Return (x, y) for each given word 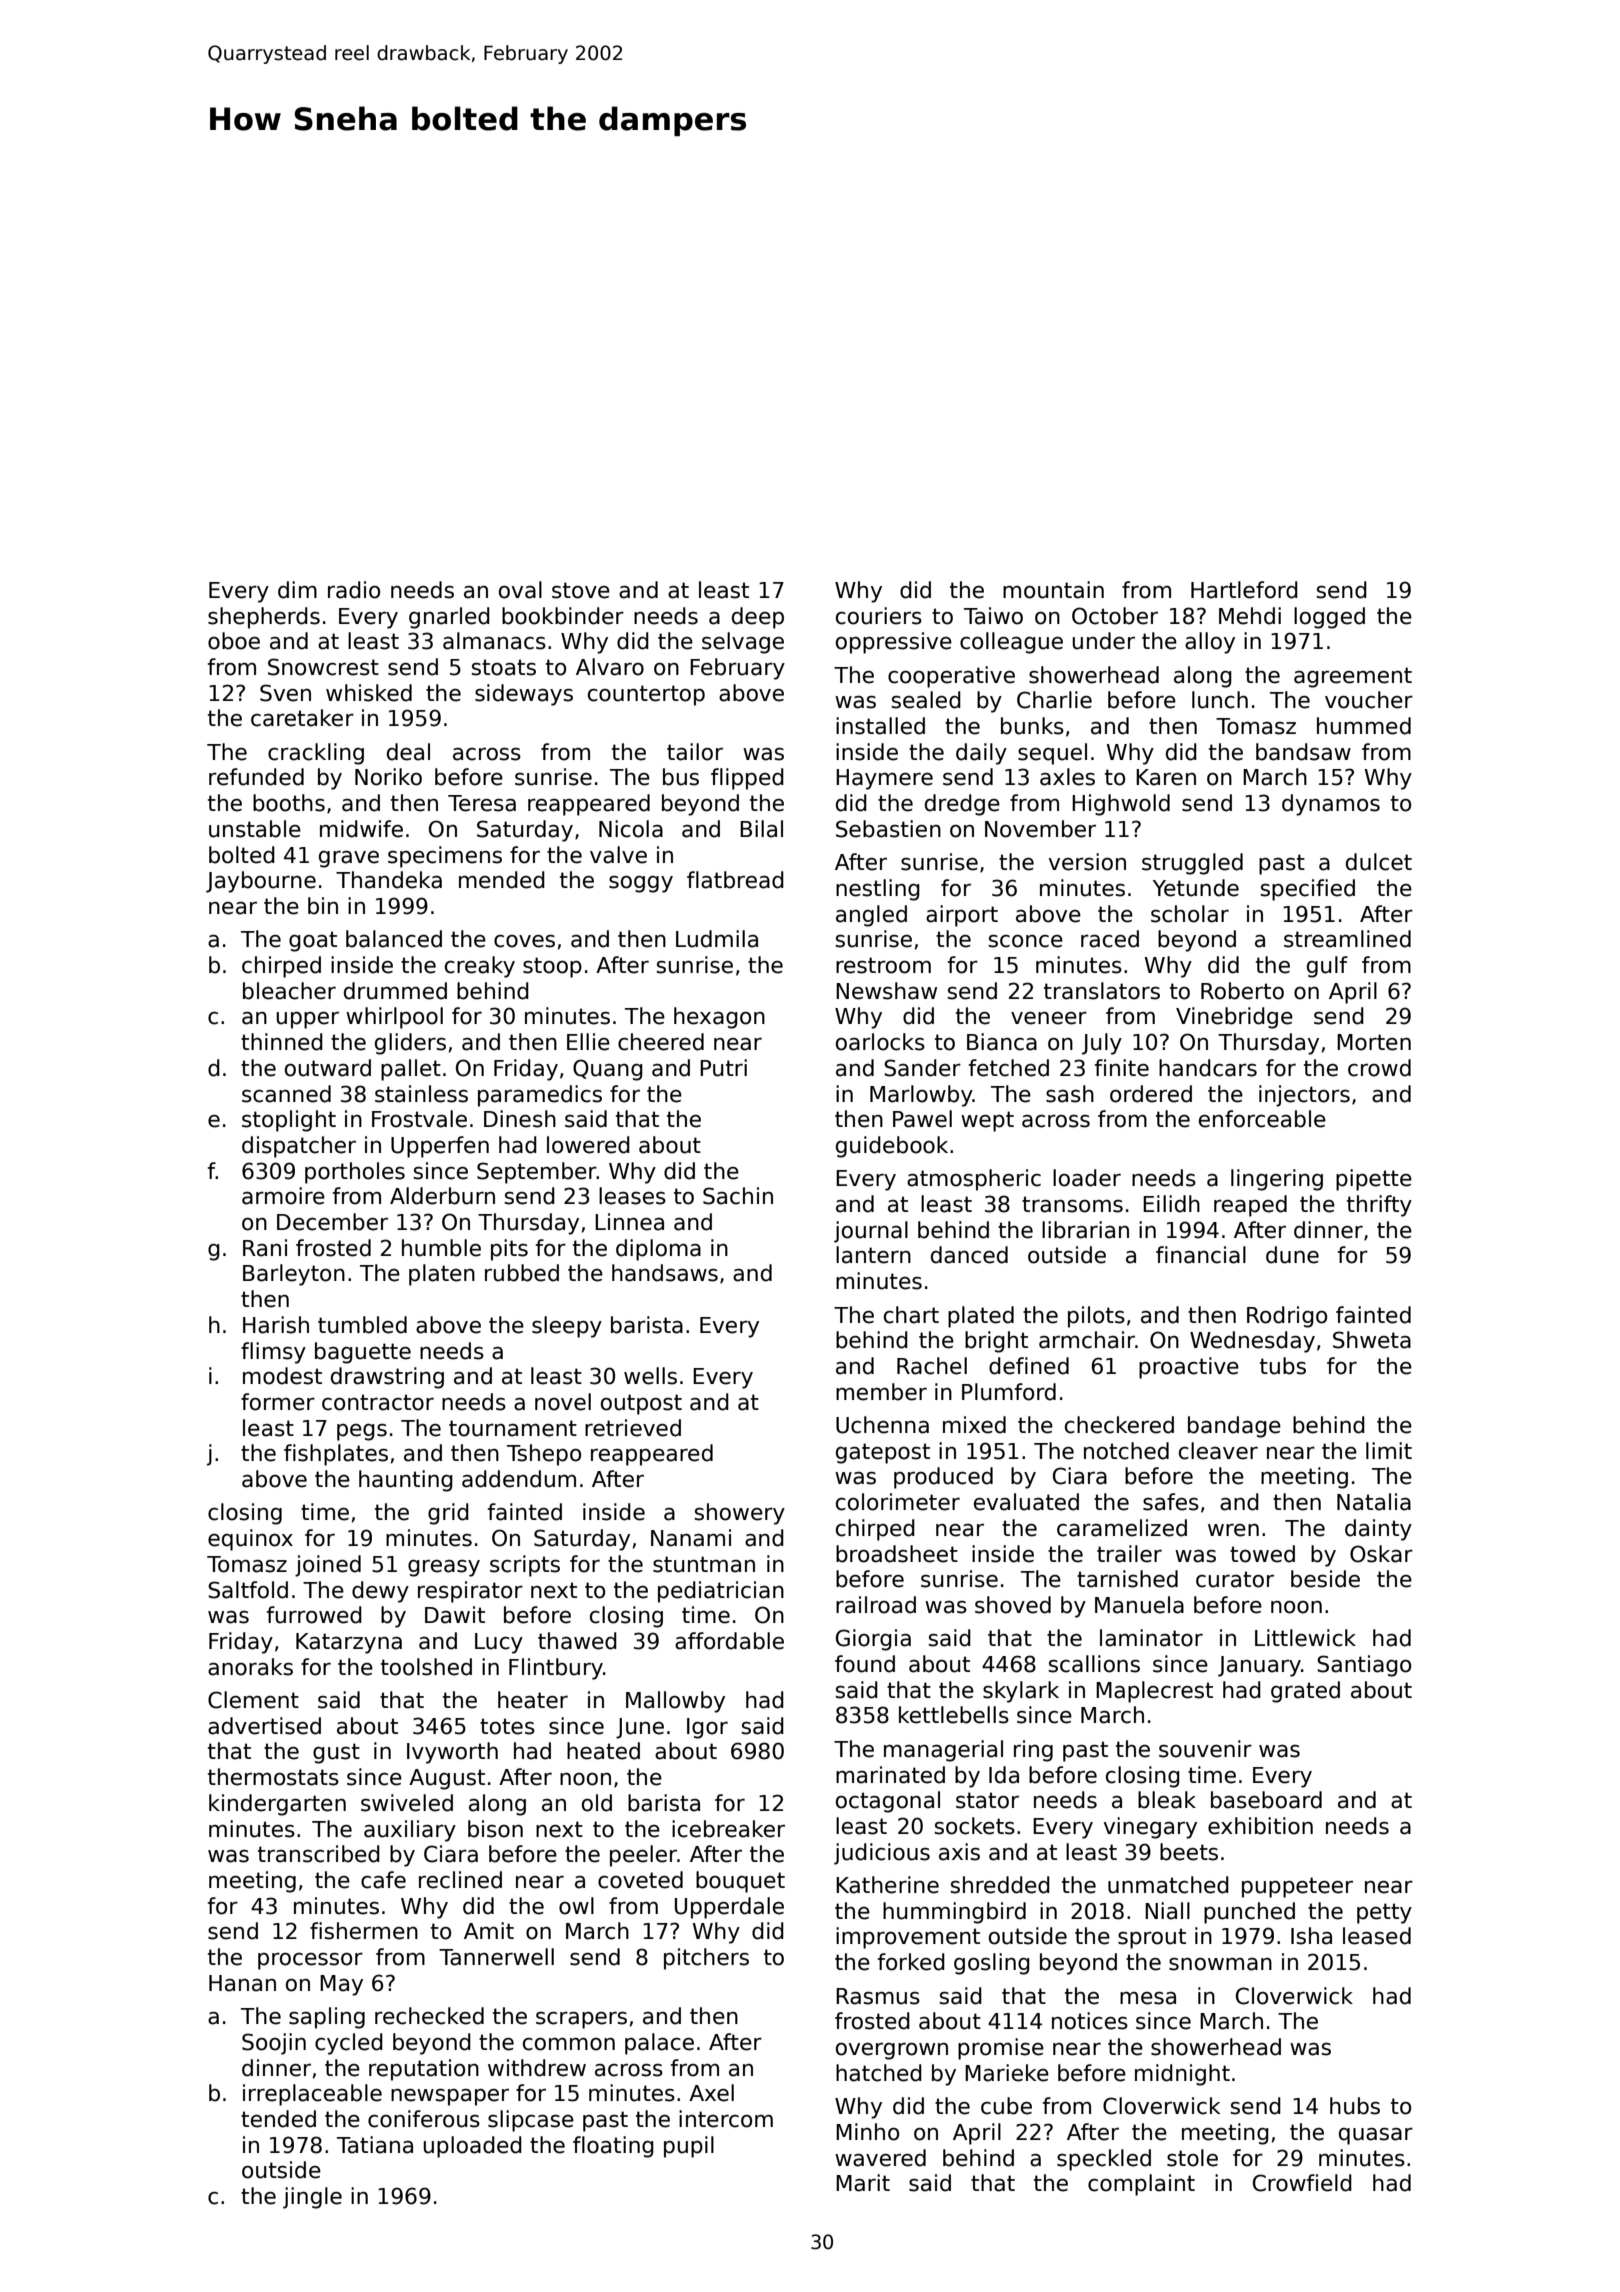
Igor (707, 1728)
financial (1201, 1255)
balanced (394, 939)
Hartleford (1244, 590)
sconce (1026, 941)
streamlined (1347, 939)
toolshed (426, 1667)
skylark (1021, 1692)
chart (911, 1315)
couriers (879, 616)
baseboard (1266, 1800)
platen (442, 1275)
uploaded (472, 2147)
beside (1325, 1579)
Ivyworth (452, 1753)
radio (354, 590)
